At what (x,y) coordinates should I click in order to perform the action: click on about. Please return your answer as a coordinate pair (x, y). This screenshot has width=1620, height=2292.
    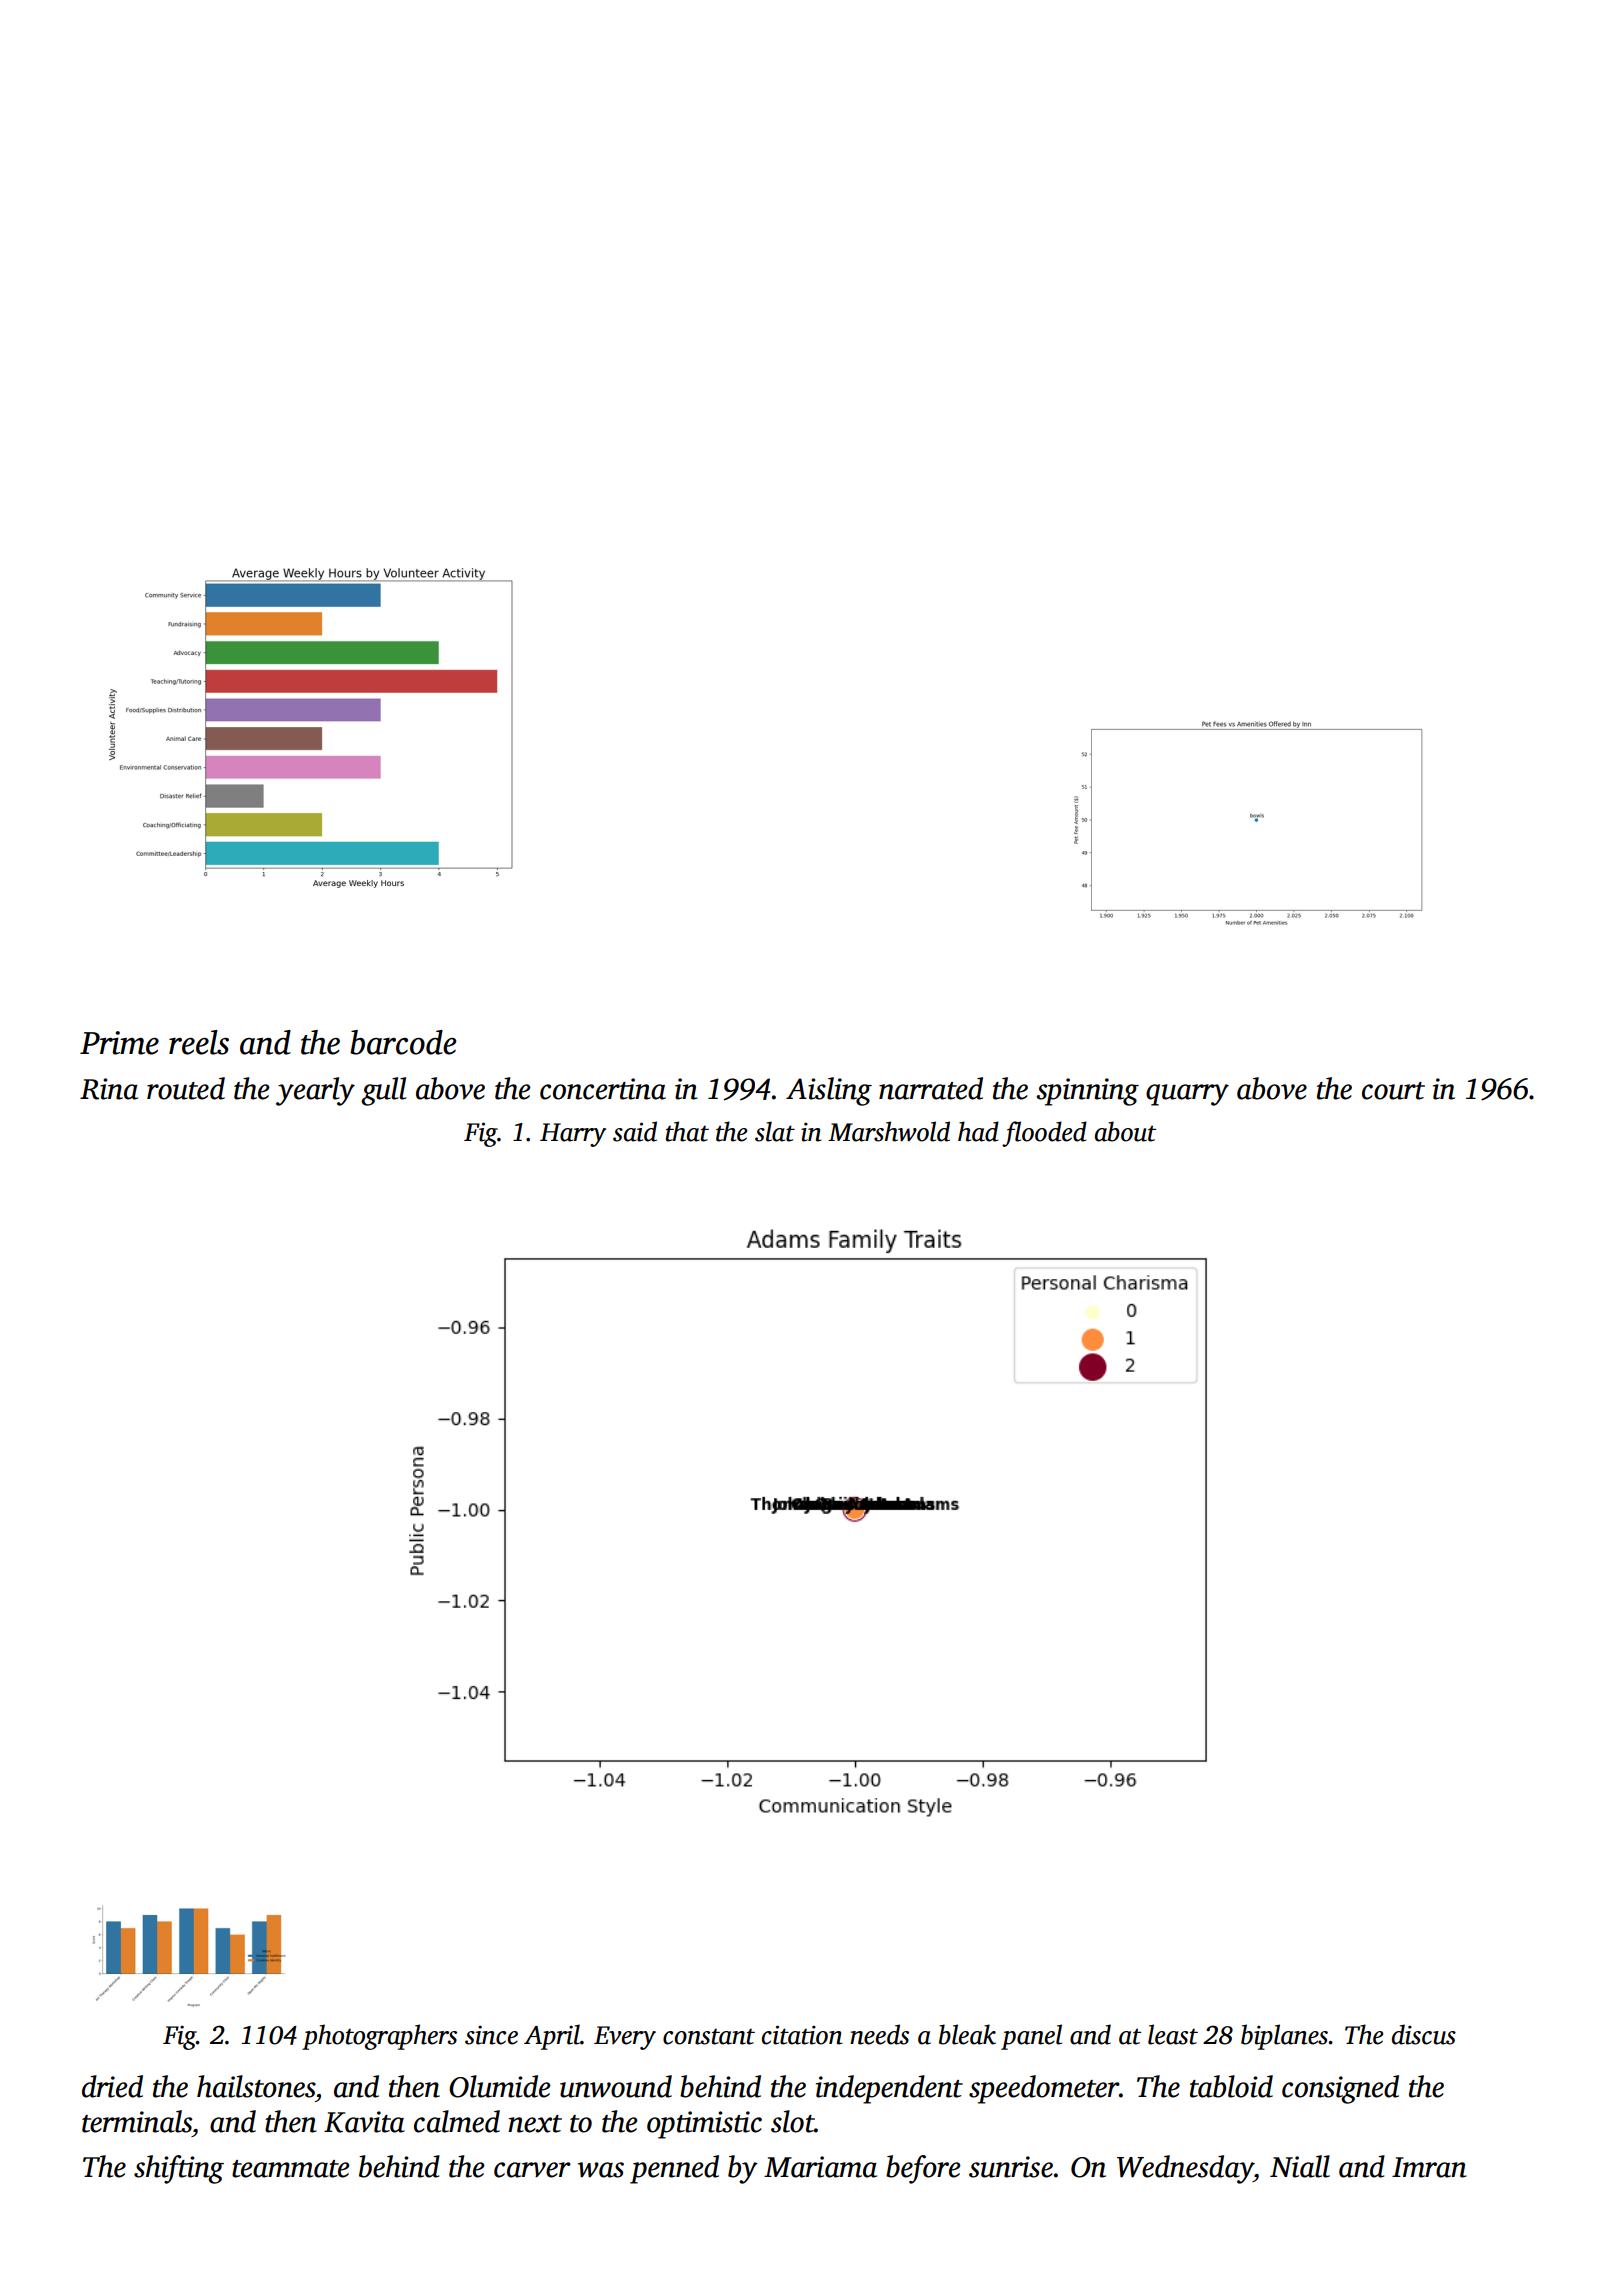
    Looking at the image, I should click on (1125, 1131).
